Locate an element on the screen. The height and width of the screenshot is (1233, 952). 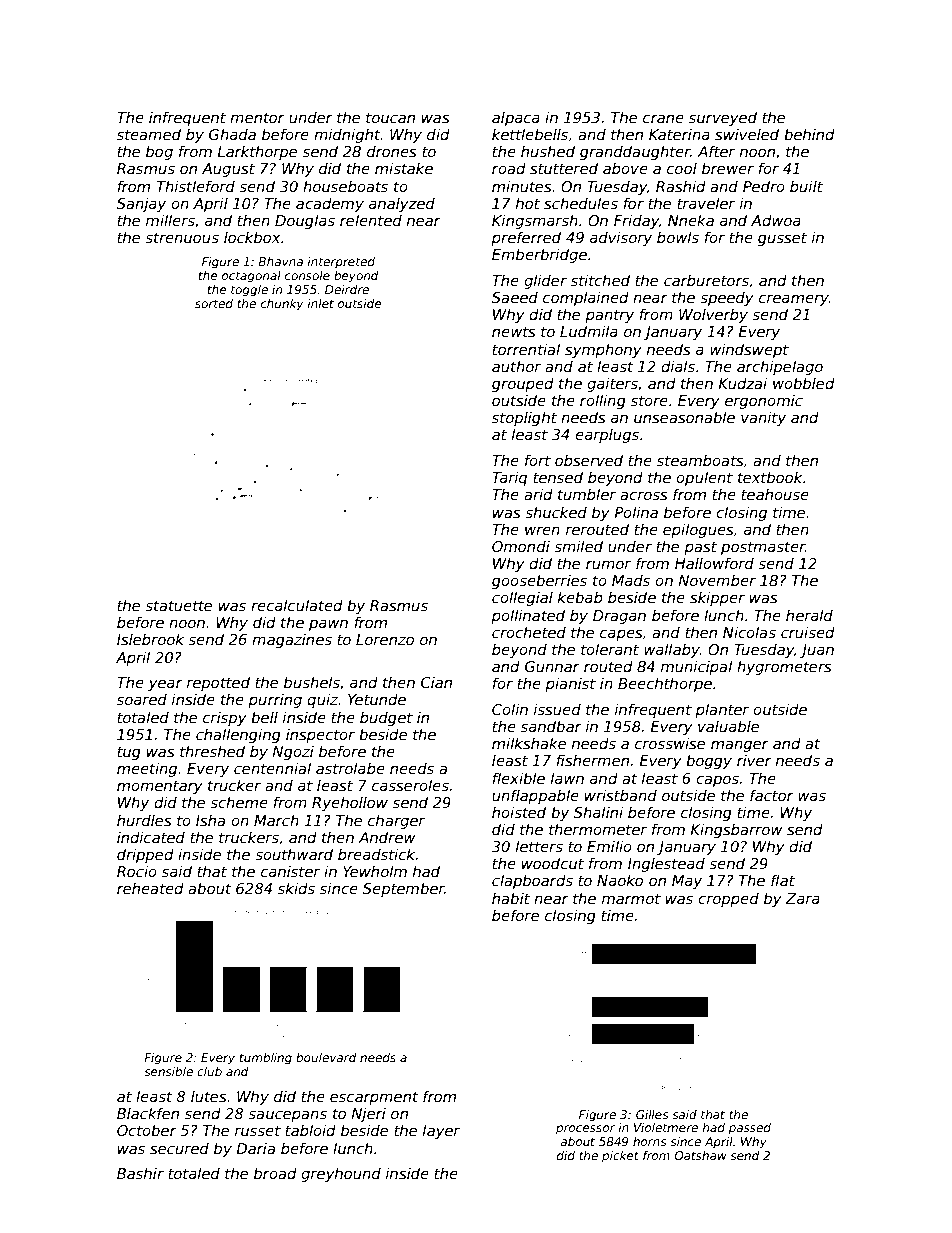
scheme is located at coordinates (239, 802).
